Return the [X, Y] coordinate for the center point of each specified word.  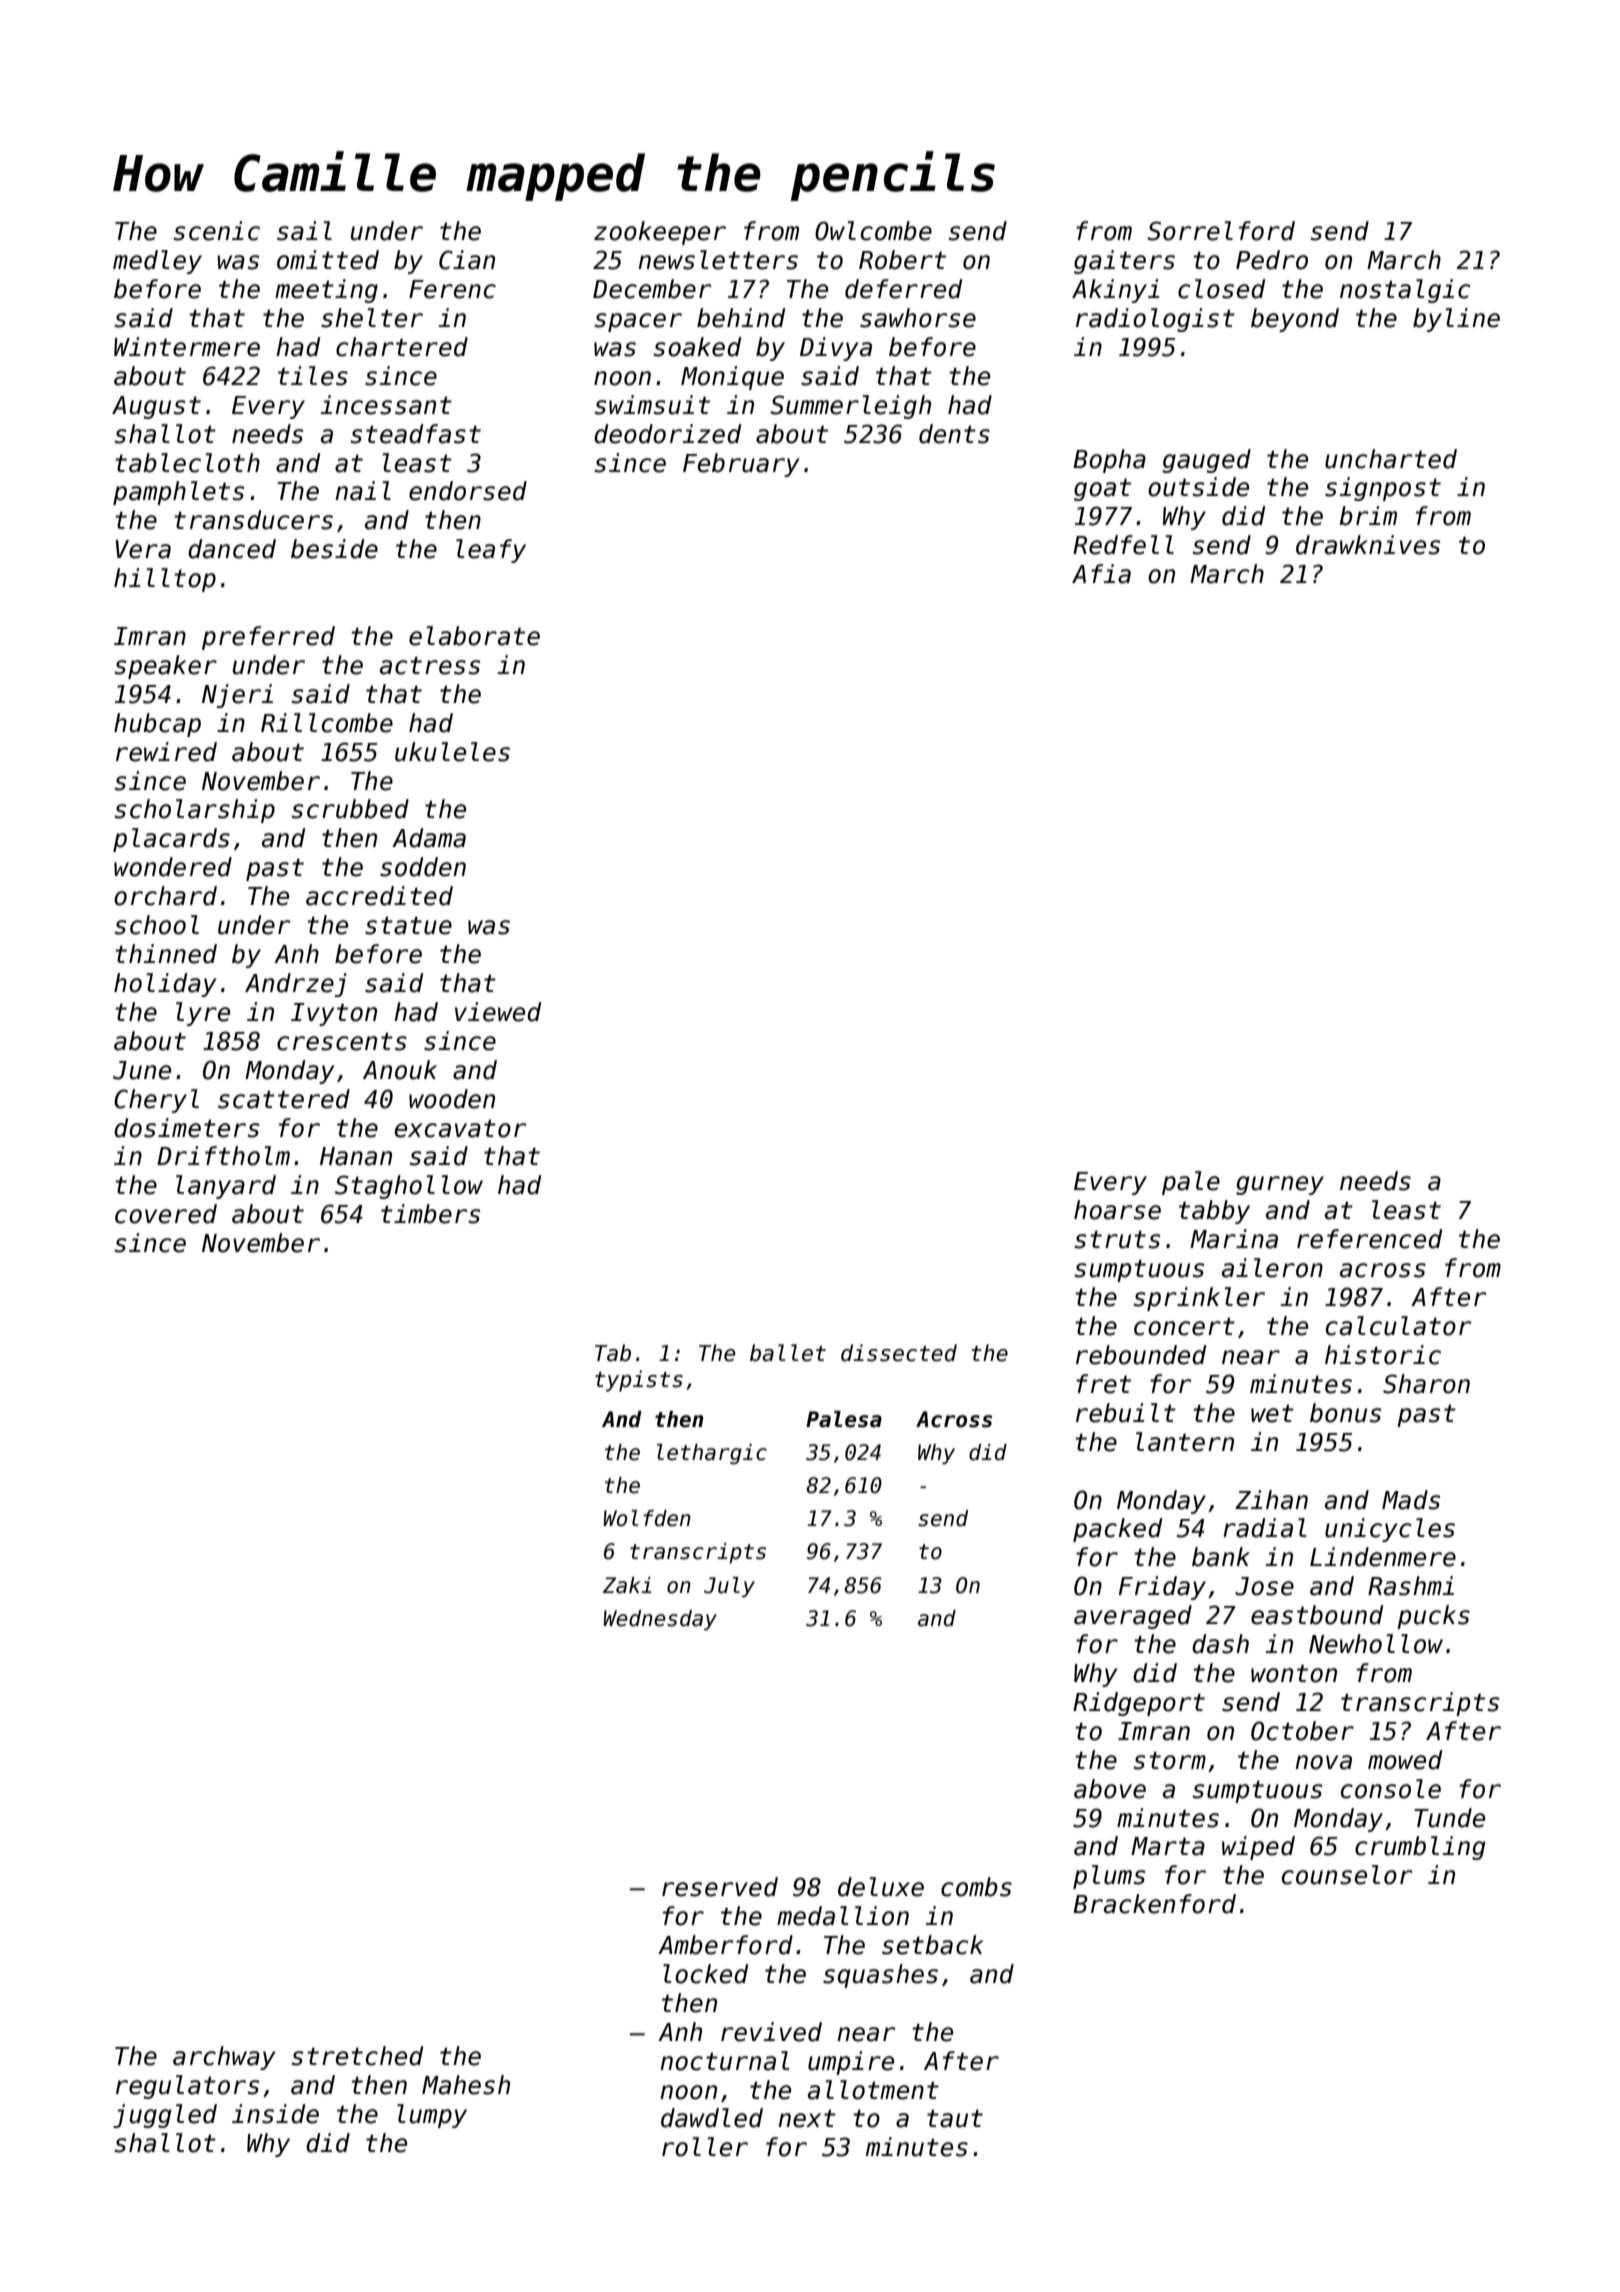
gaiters [1124, 262]
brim [1368, 516]
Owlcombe [873, 231]
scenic [217, 231]
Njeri [237, 696]
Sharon [1426, 1384]
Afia [1101, 574]
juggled [165, 2116]
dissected [899, 1353]
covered [166, 1214]
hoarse [1117, 1210]
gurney [1280, 1185]
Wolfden [647, 1518]
